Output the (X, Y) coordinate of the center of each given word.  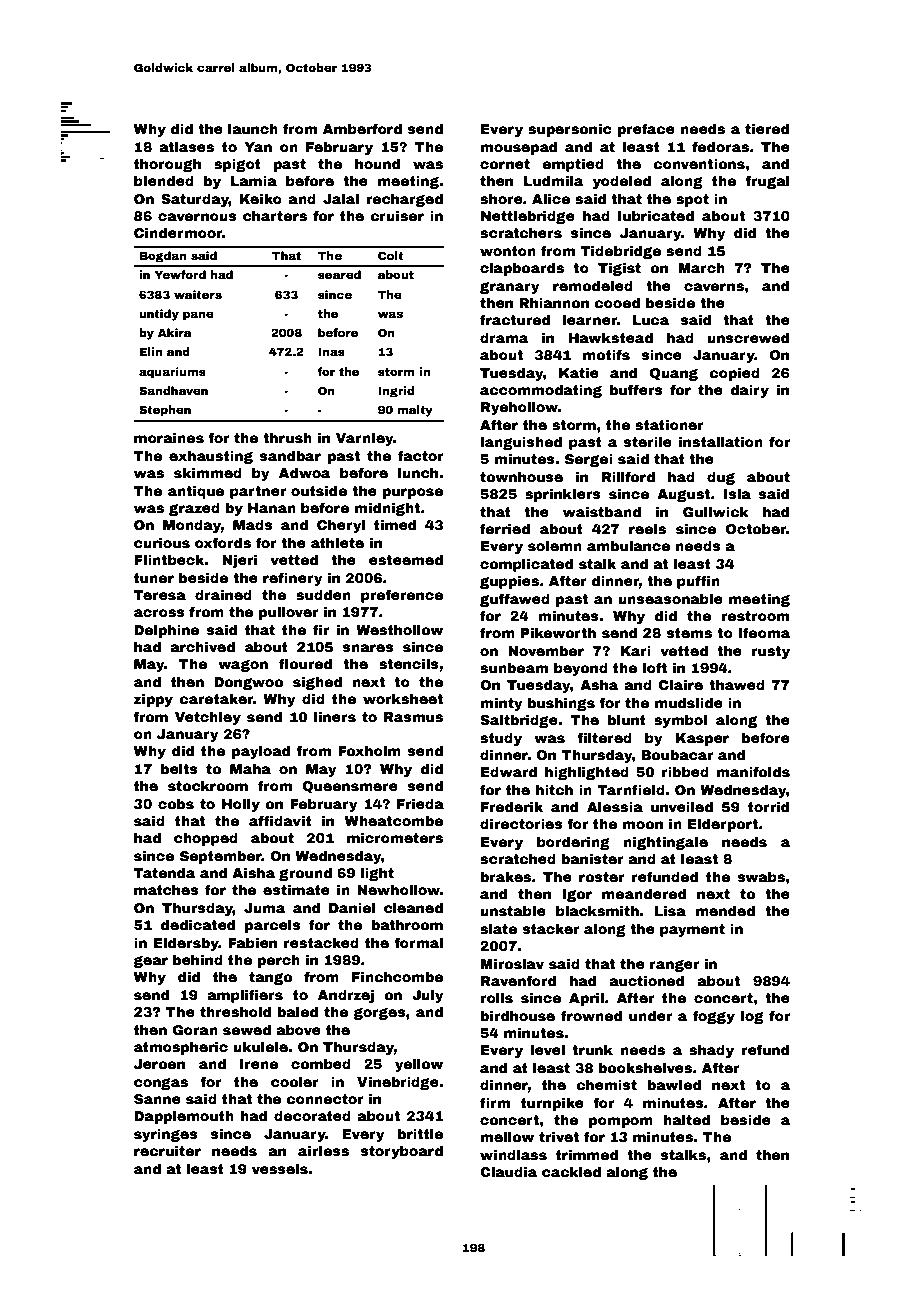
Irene (259, 1064)
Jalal (341, 198)
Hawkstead (611, 337)
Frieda (420, 803)
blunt (627, 719)
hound (377, 163)
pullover (288, 613)
